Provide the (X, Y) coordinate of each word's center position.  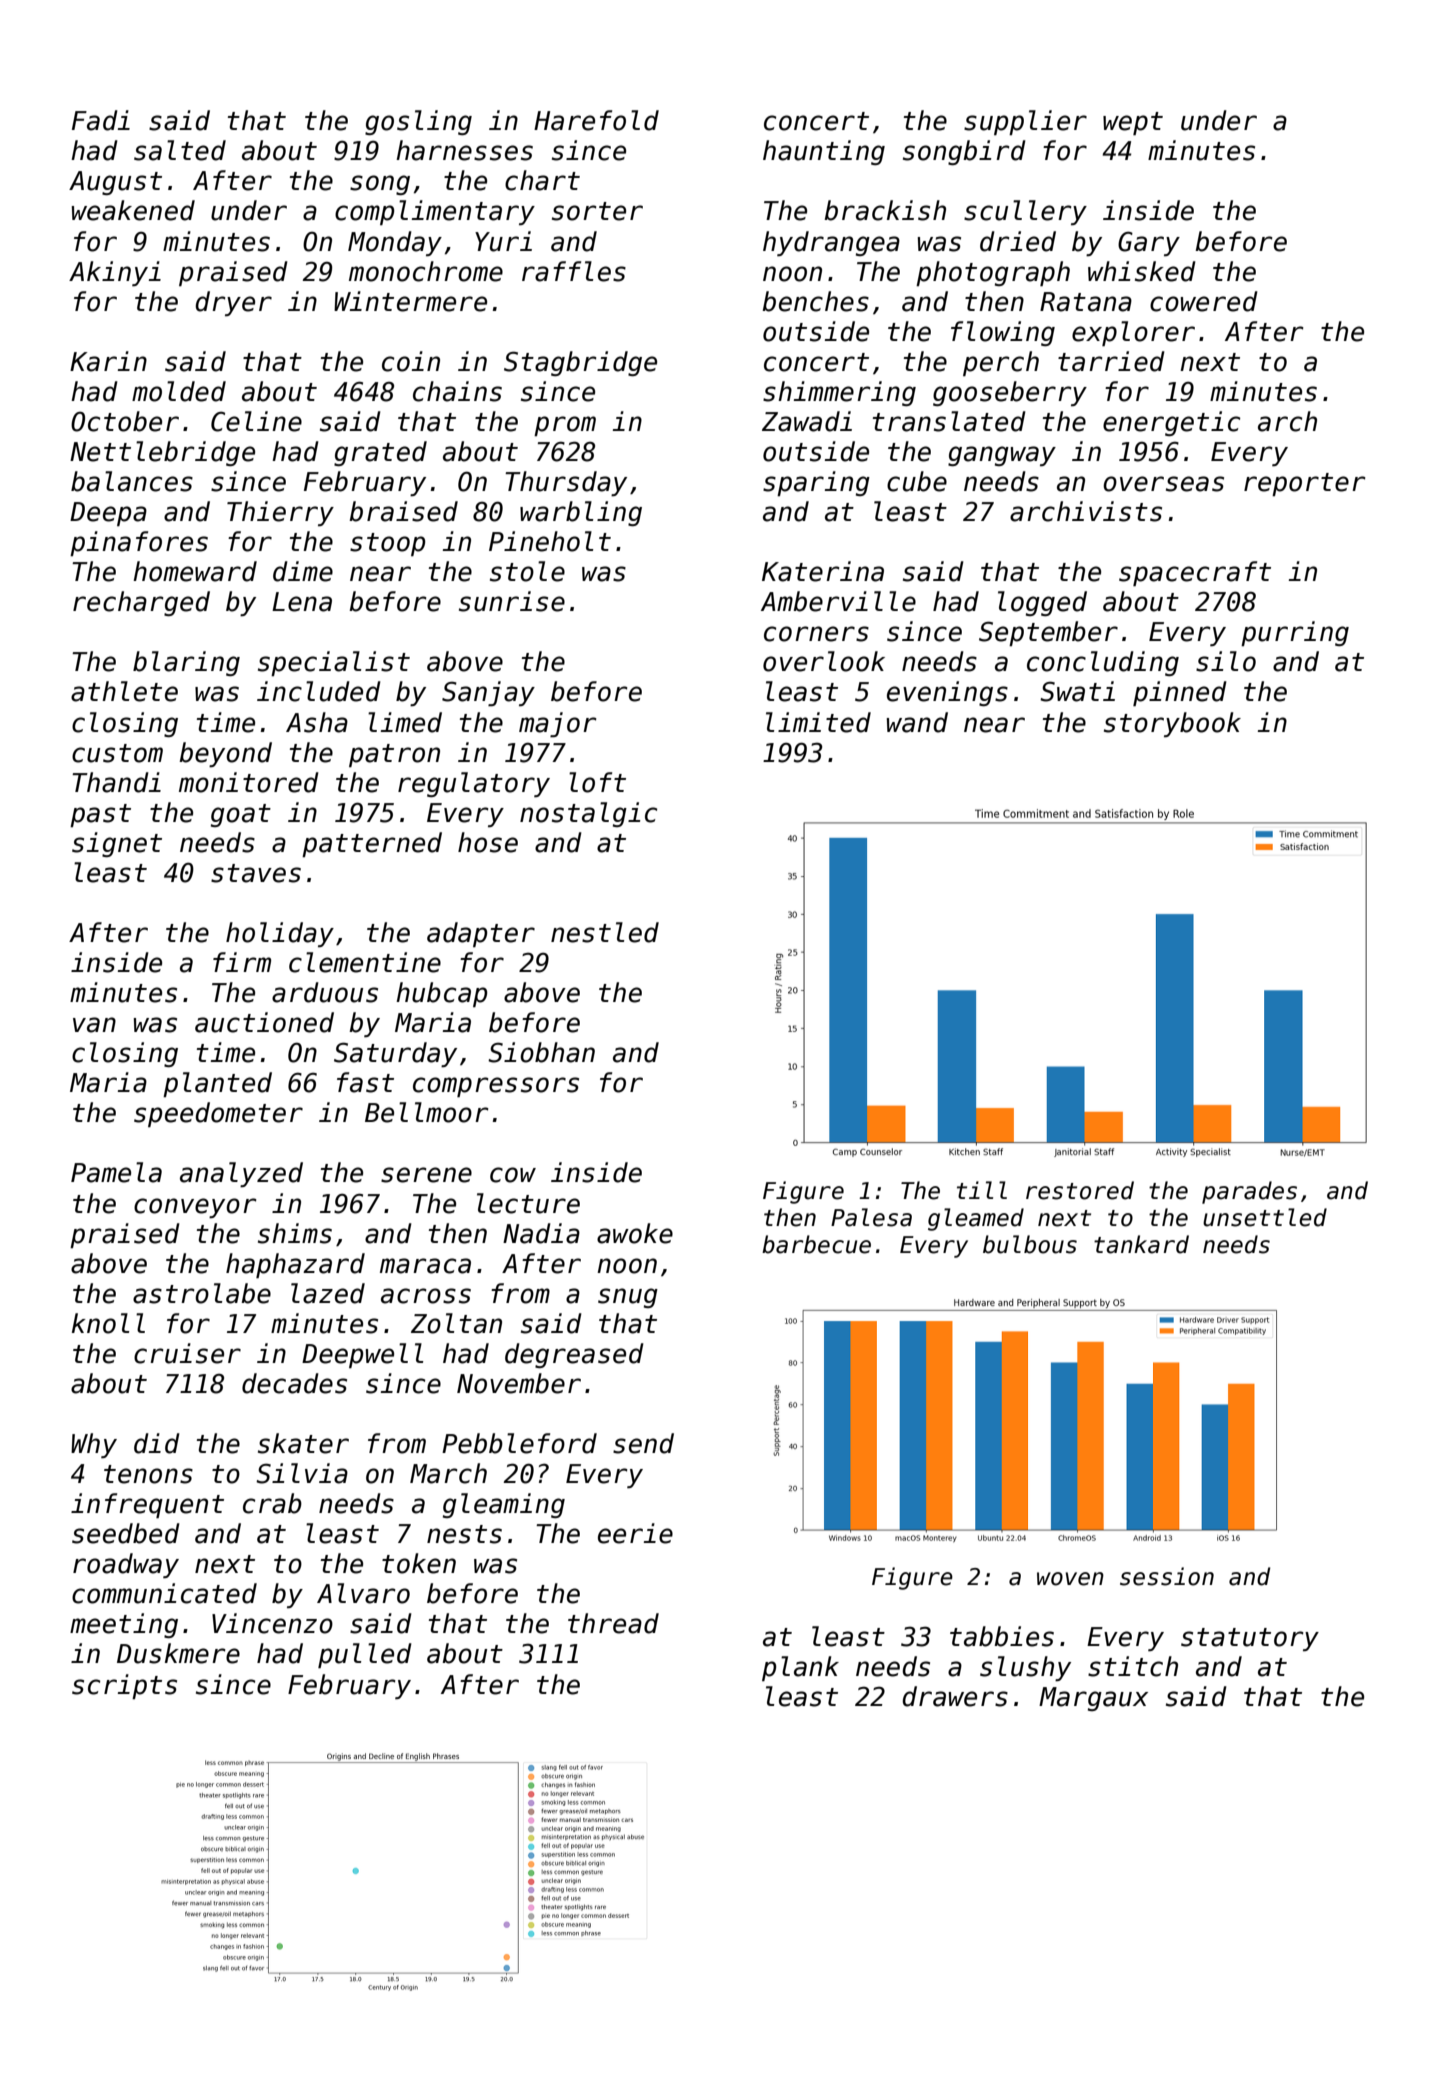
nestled (605, 932)
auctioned (264, 1022)
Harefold (596, 120)
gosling (418, 122)
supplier (1025, 122)
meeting (124, 1625)
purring (1295, 633)
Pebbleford (519, 1443)
